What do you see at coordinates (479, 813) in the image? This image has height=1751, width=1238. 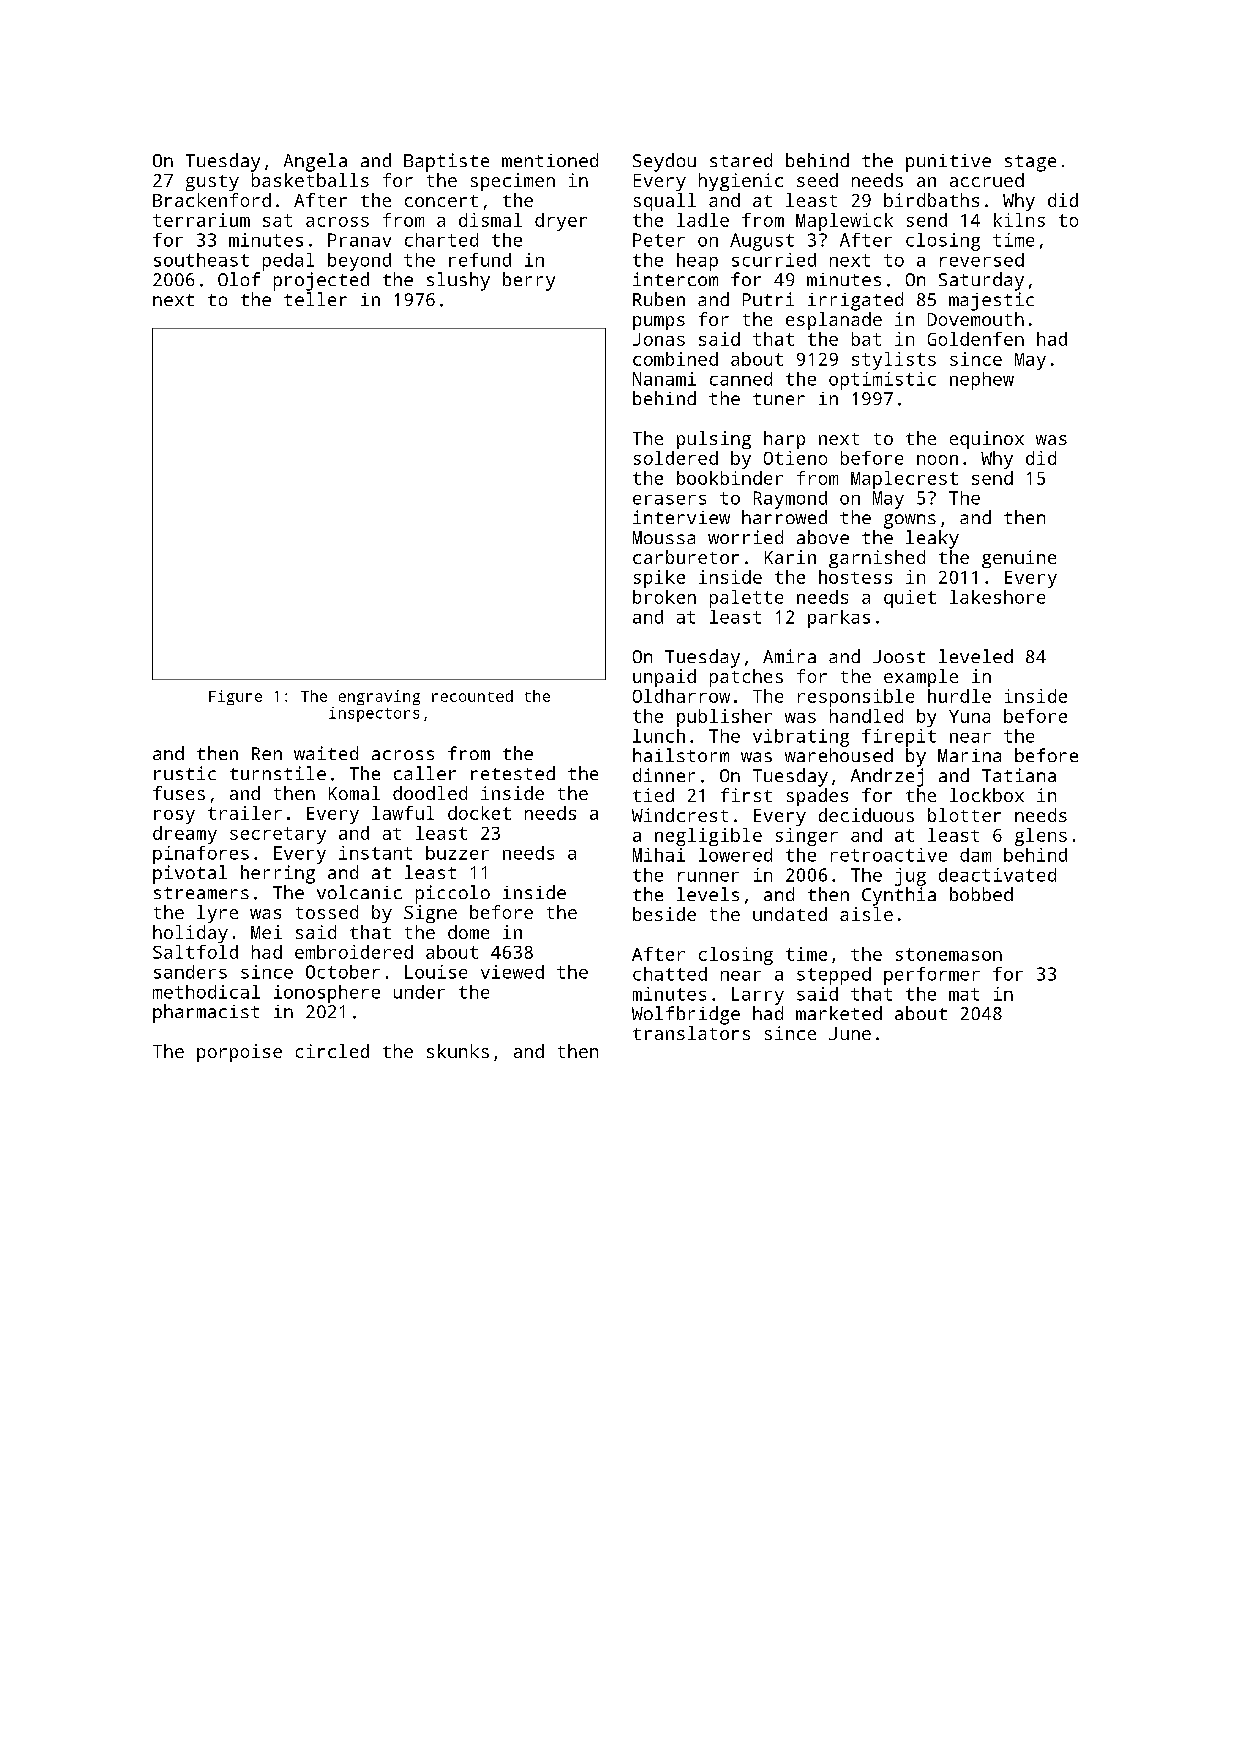 I see `docket` at bounding box center [479, 813].
